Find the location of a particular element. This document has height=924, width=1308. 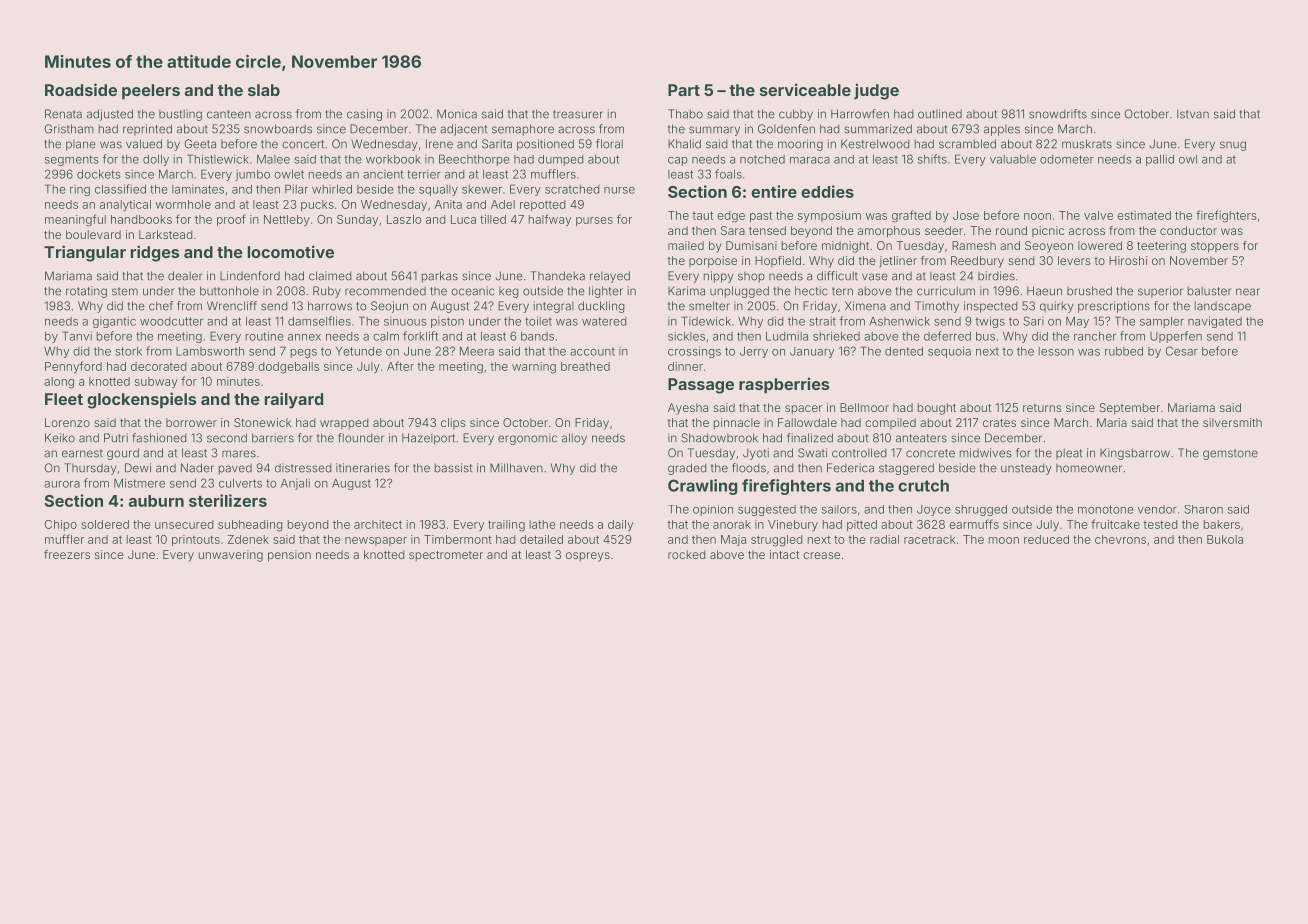

pension is located at coordinates (289, 556).
